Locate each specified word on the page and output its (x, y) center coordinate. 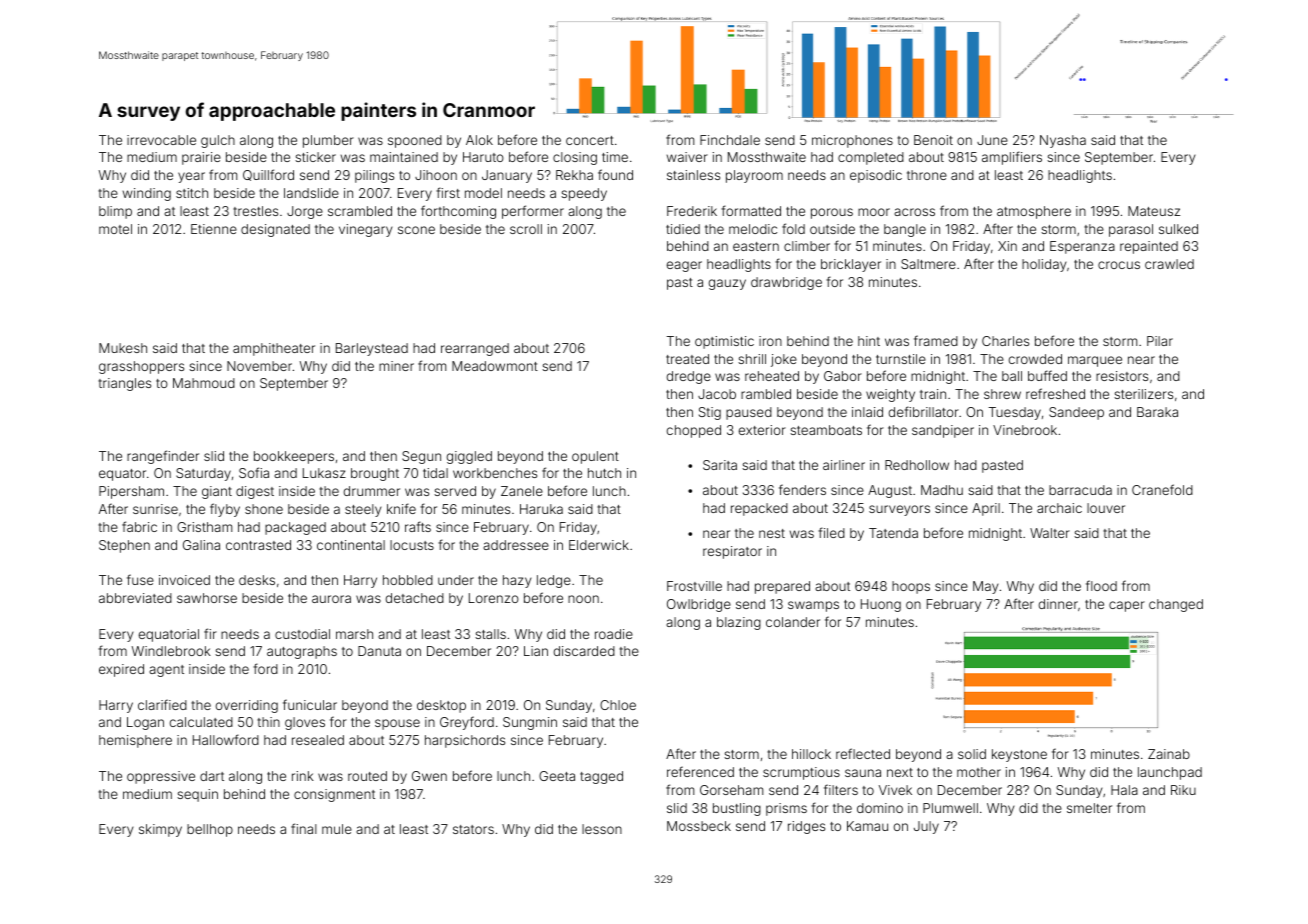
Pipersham (131, 492)
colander (793, 622)
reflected (863, 753)
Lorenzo (494, 598)
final (304, 828)
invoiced (184, 580)
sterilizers (1143, 394)
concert (590, 140)
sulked (1178, 229)
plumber (328, 141)
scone (416, 230)
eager (684, 266)
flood (1101, 585)
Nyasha (1063, 141)
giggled (469, 457)
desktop (441, 706)
